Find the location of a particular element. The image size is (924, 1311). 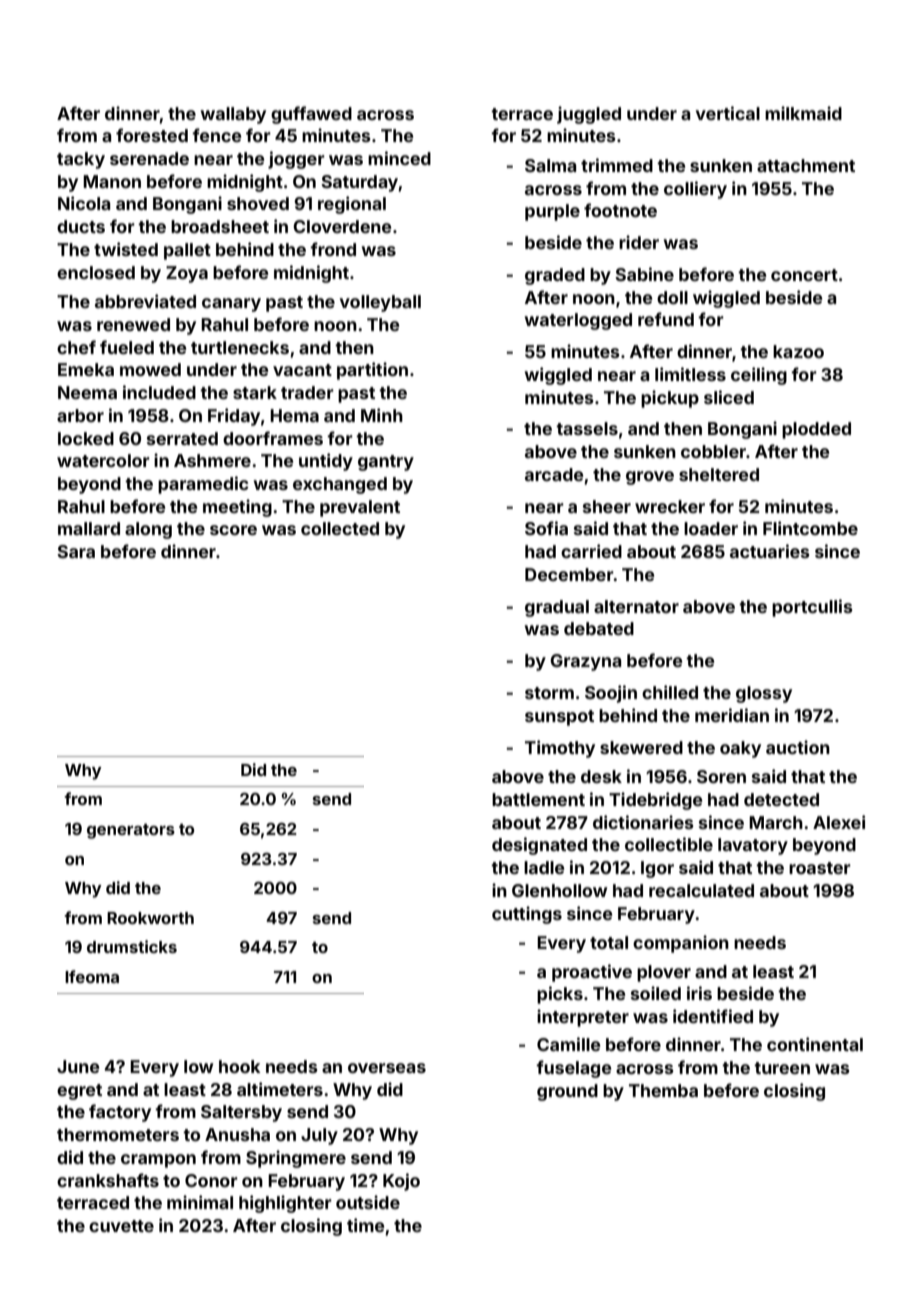

generators is located at coordinates (131, 831).
